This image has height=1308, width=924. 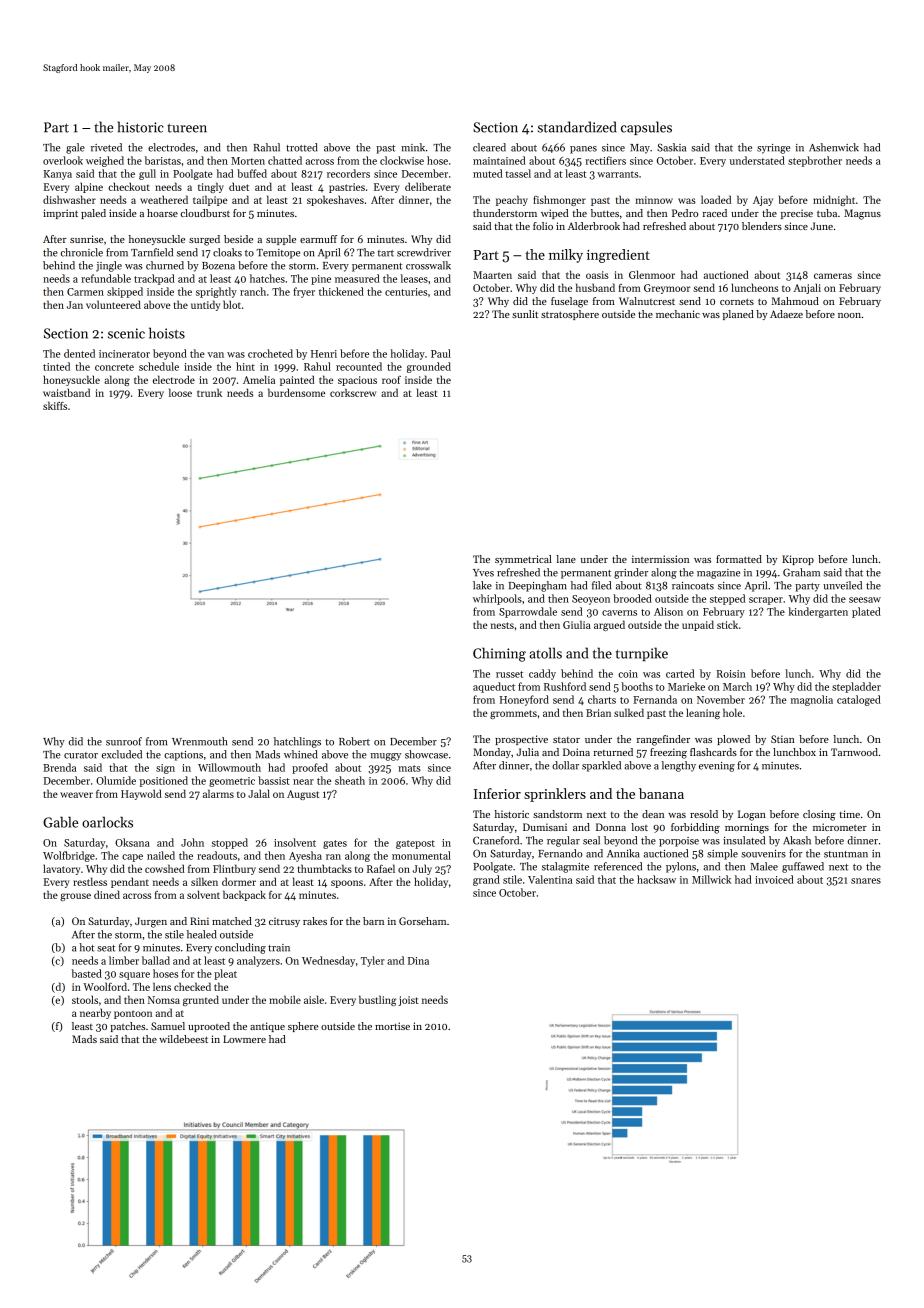 What do you see at coordinates (523, 560) in the image?
I see `symmetrical` at bounding box center [523, 560].
